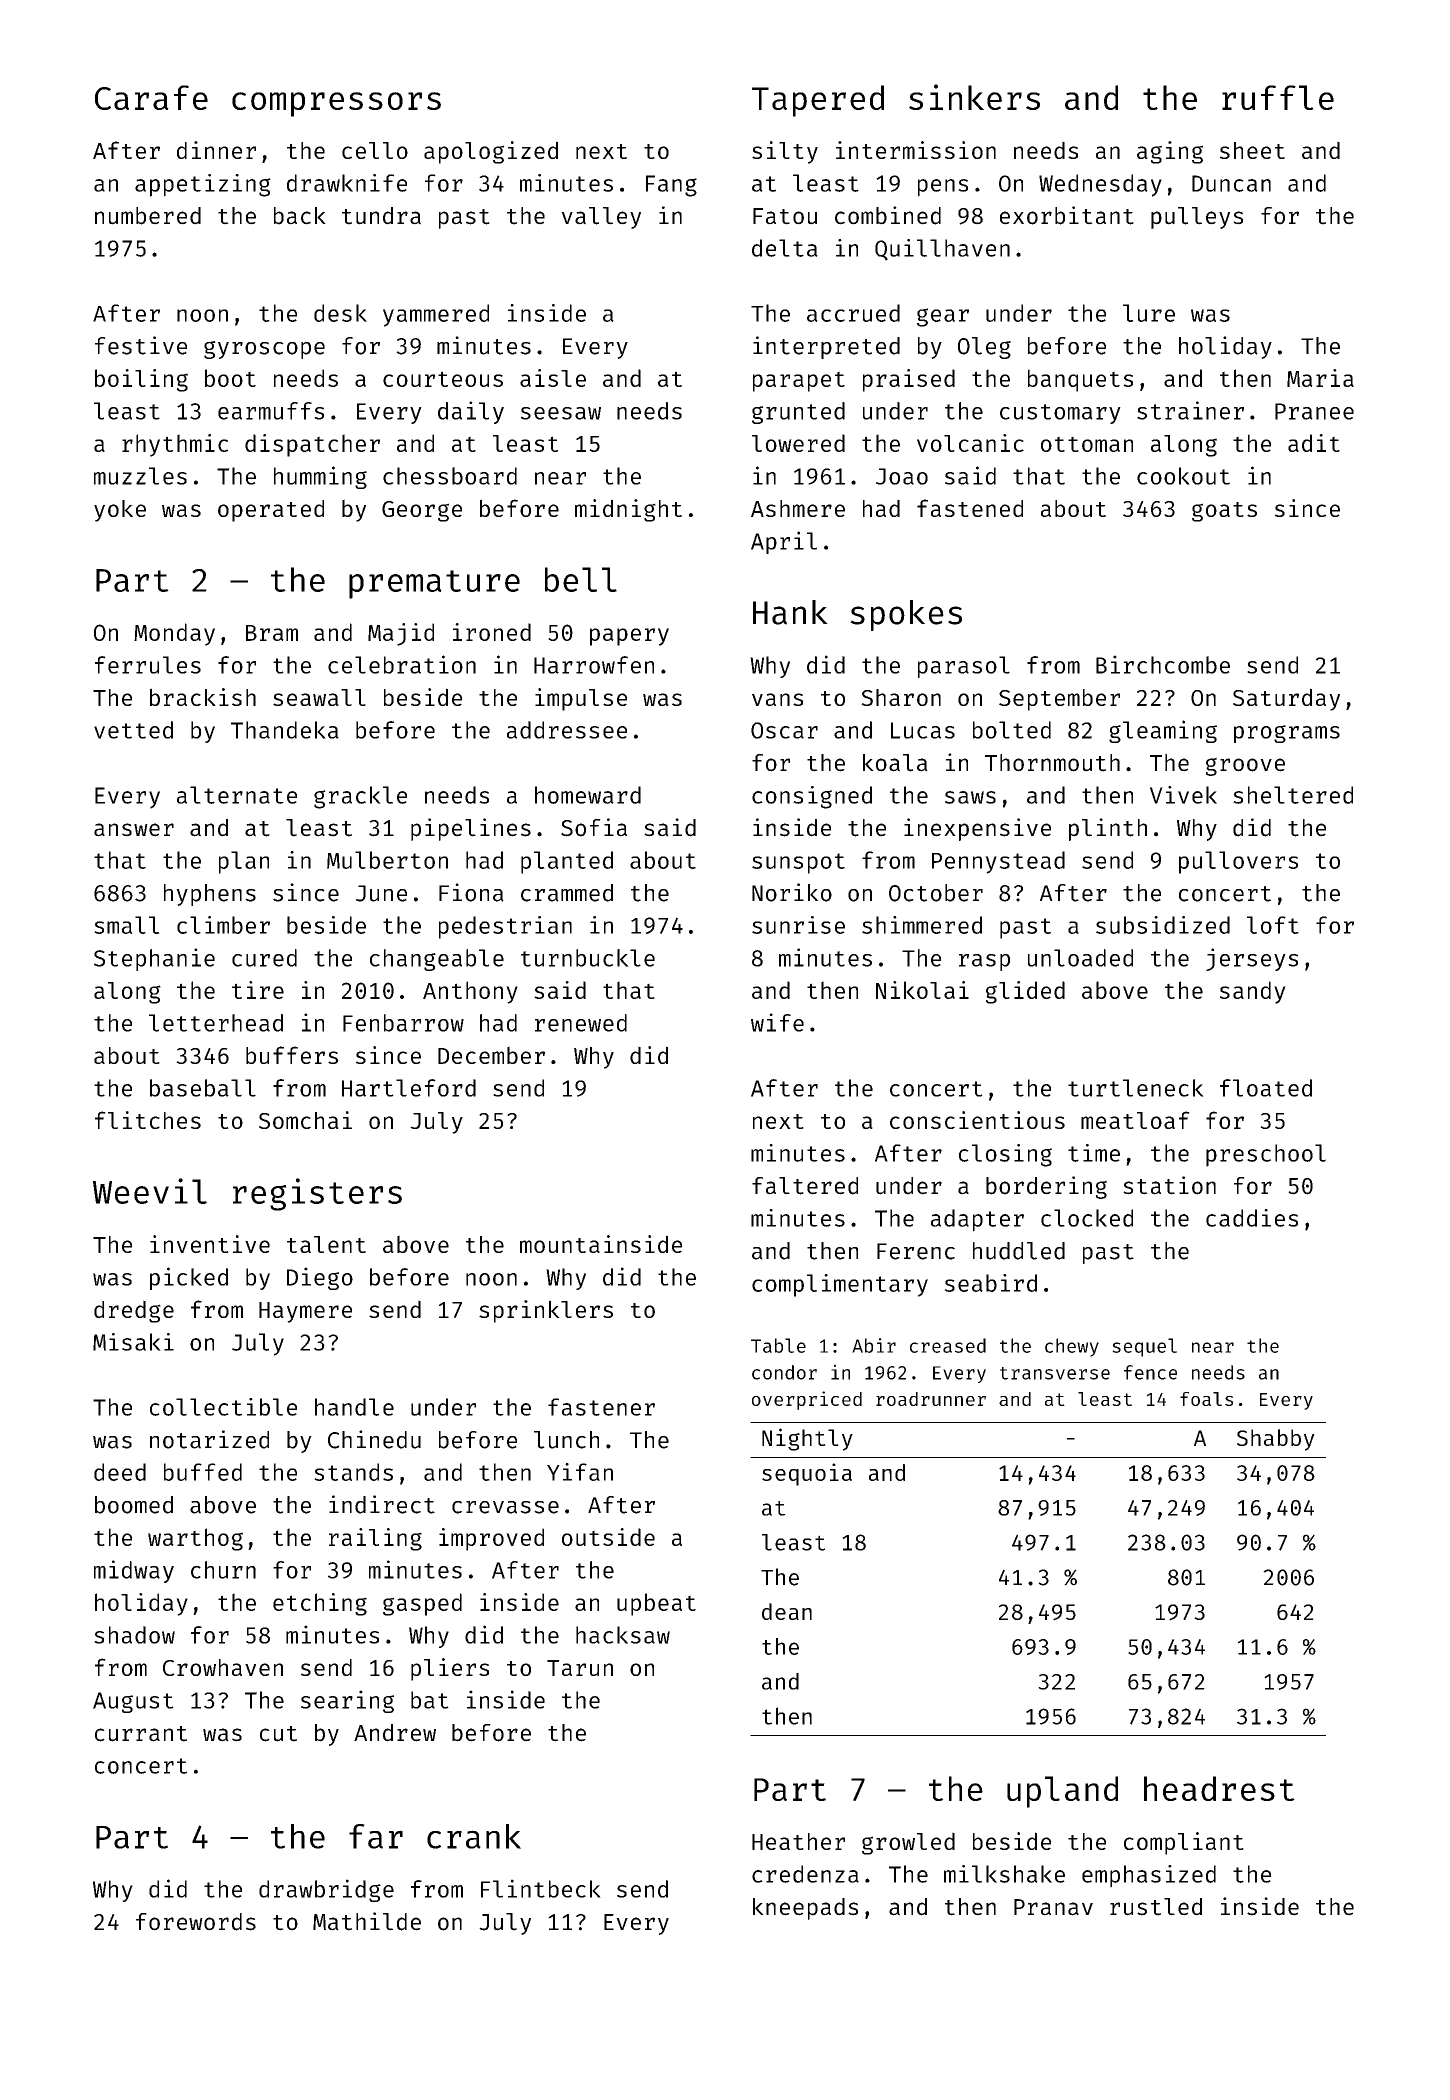 The width and height of the image is (1450, 2100). What do you see at coordinates (120, 1472) in the image?
I see `deed` at bounding box center [120, 1472].
